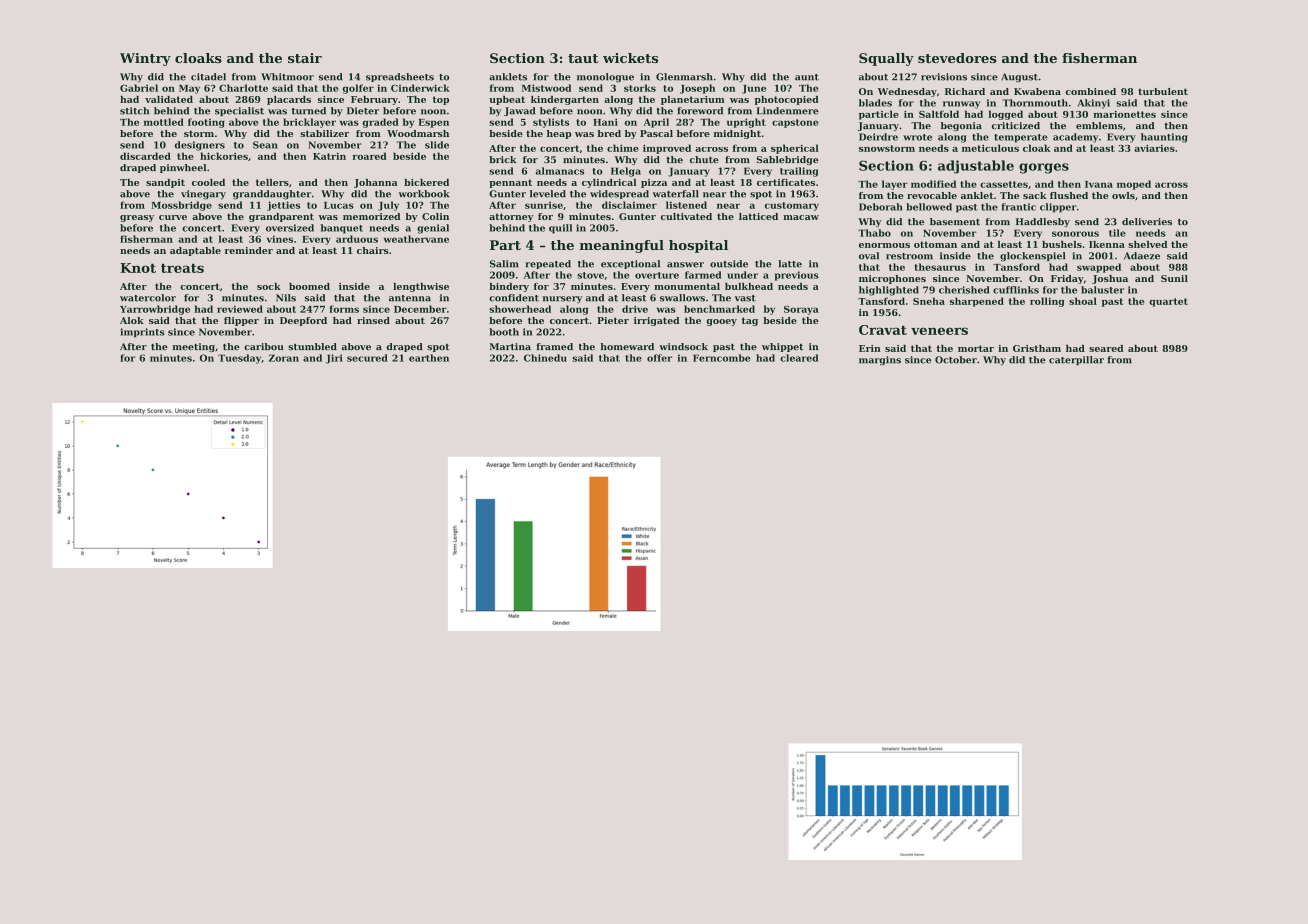 This document has height=924, width=1308. I want to click on waterfall, so click(676, 194).
